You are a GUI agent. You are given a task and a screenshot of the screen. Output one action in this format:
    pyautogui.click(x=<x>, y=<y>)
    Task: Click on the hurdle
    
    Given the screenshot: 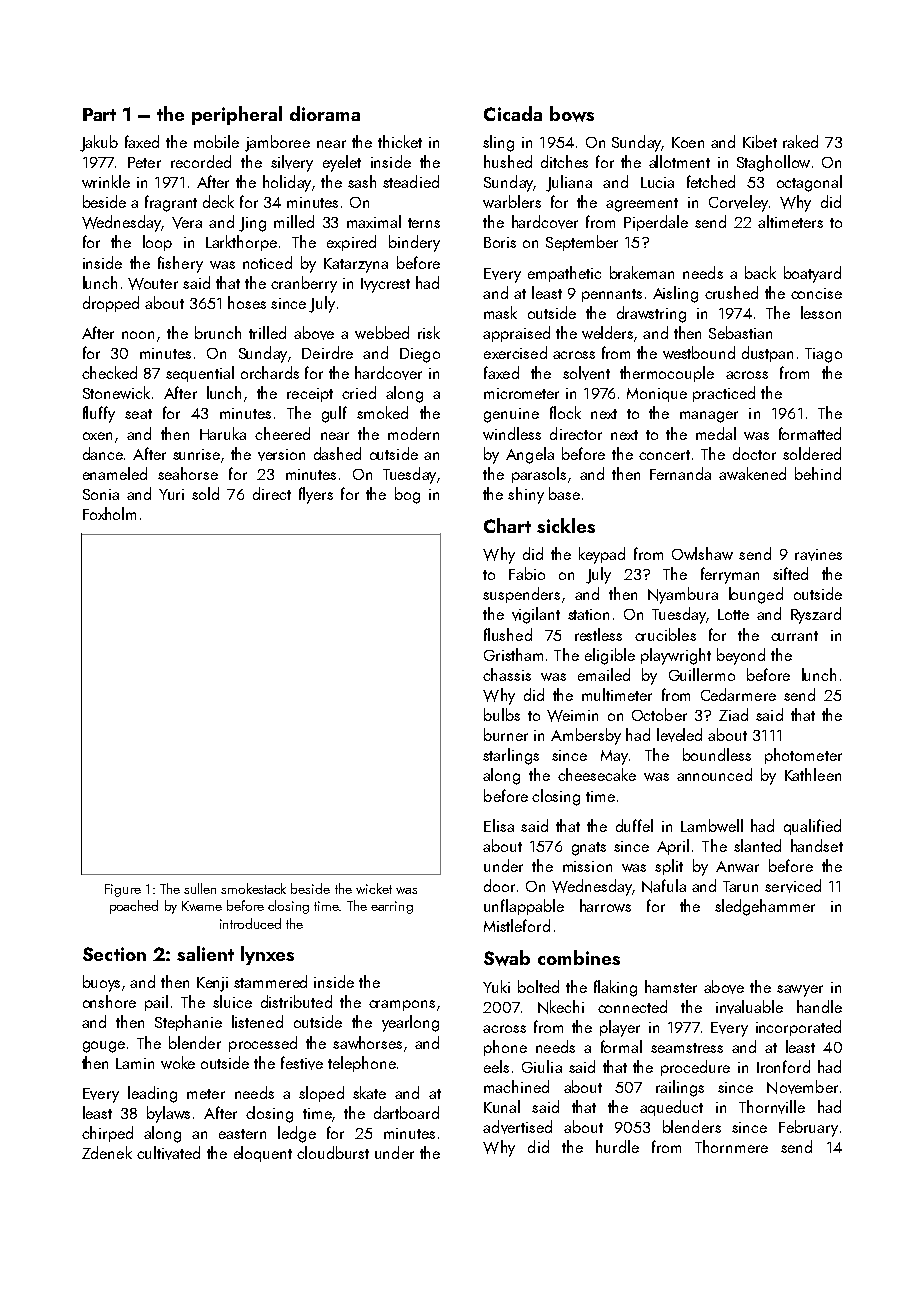 What is the action you would take?
    pyautogui.click(x=617, y=1146)
